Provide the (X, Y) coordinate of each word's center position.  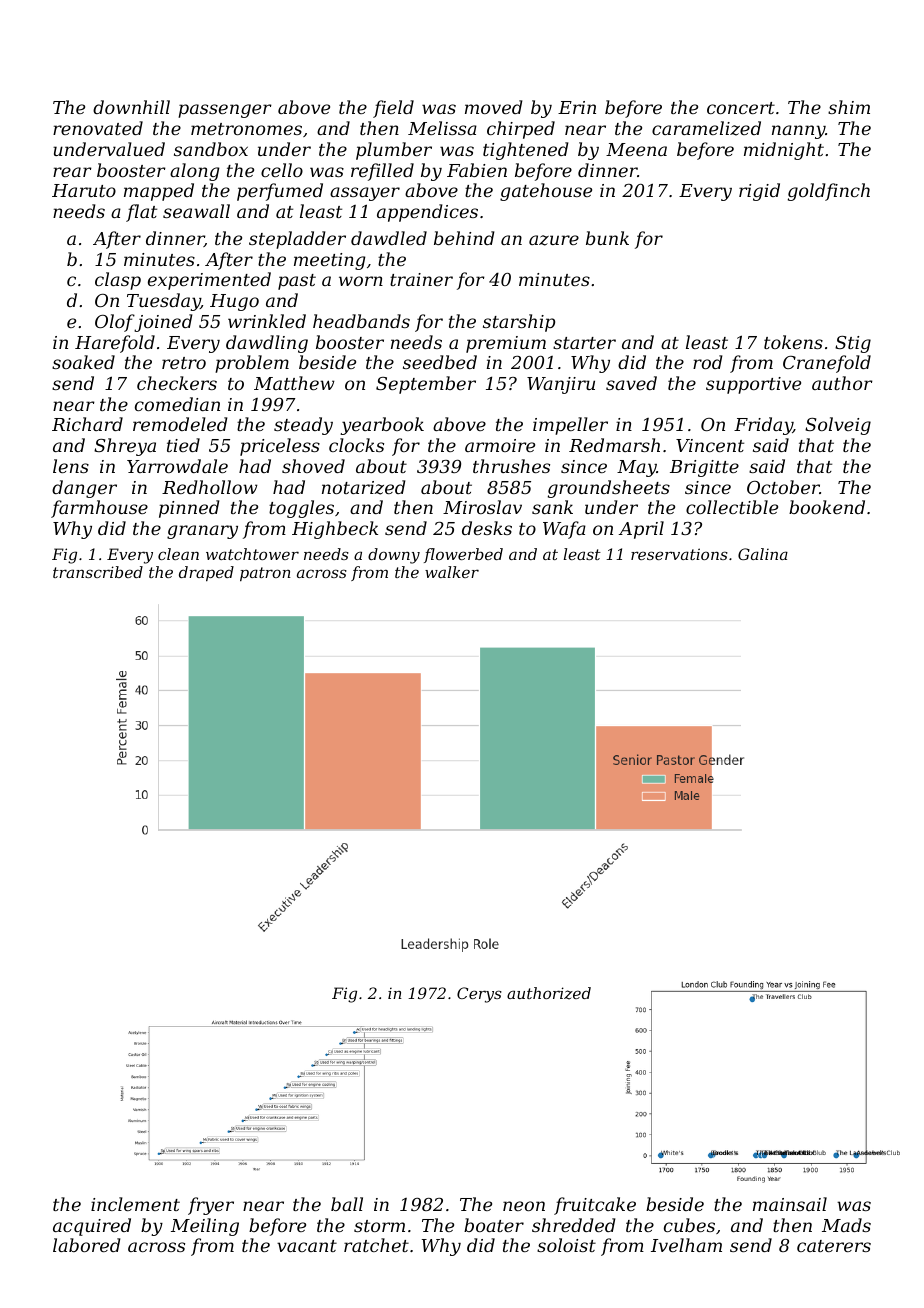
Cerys (479, 995)
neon (524, 1206)
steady (303, 426)
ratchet (376, 1245)
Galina (763, 554)
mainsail (790, 1204)
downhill (131, 107)
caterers (834, 1246)
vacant (307, 1246)
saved (631, 383)
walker (452, 572)
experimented (209, 281)
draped (206, 573)
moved (493, 107)
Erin (577, 107)
